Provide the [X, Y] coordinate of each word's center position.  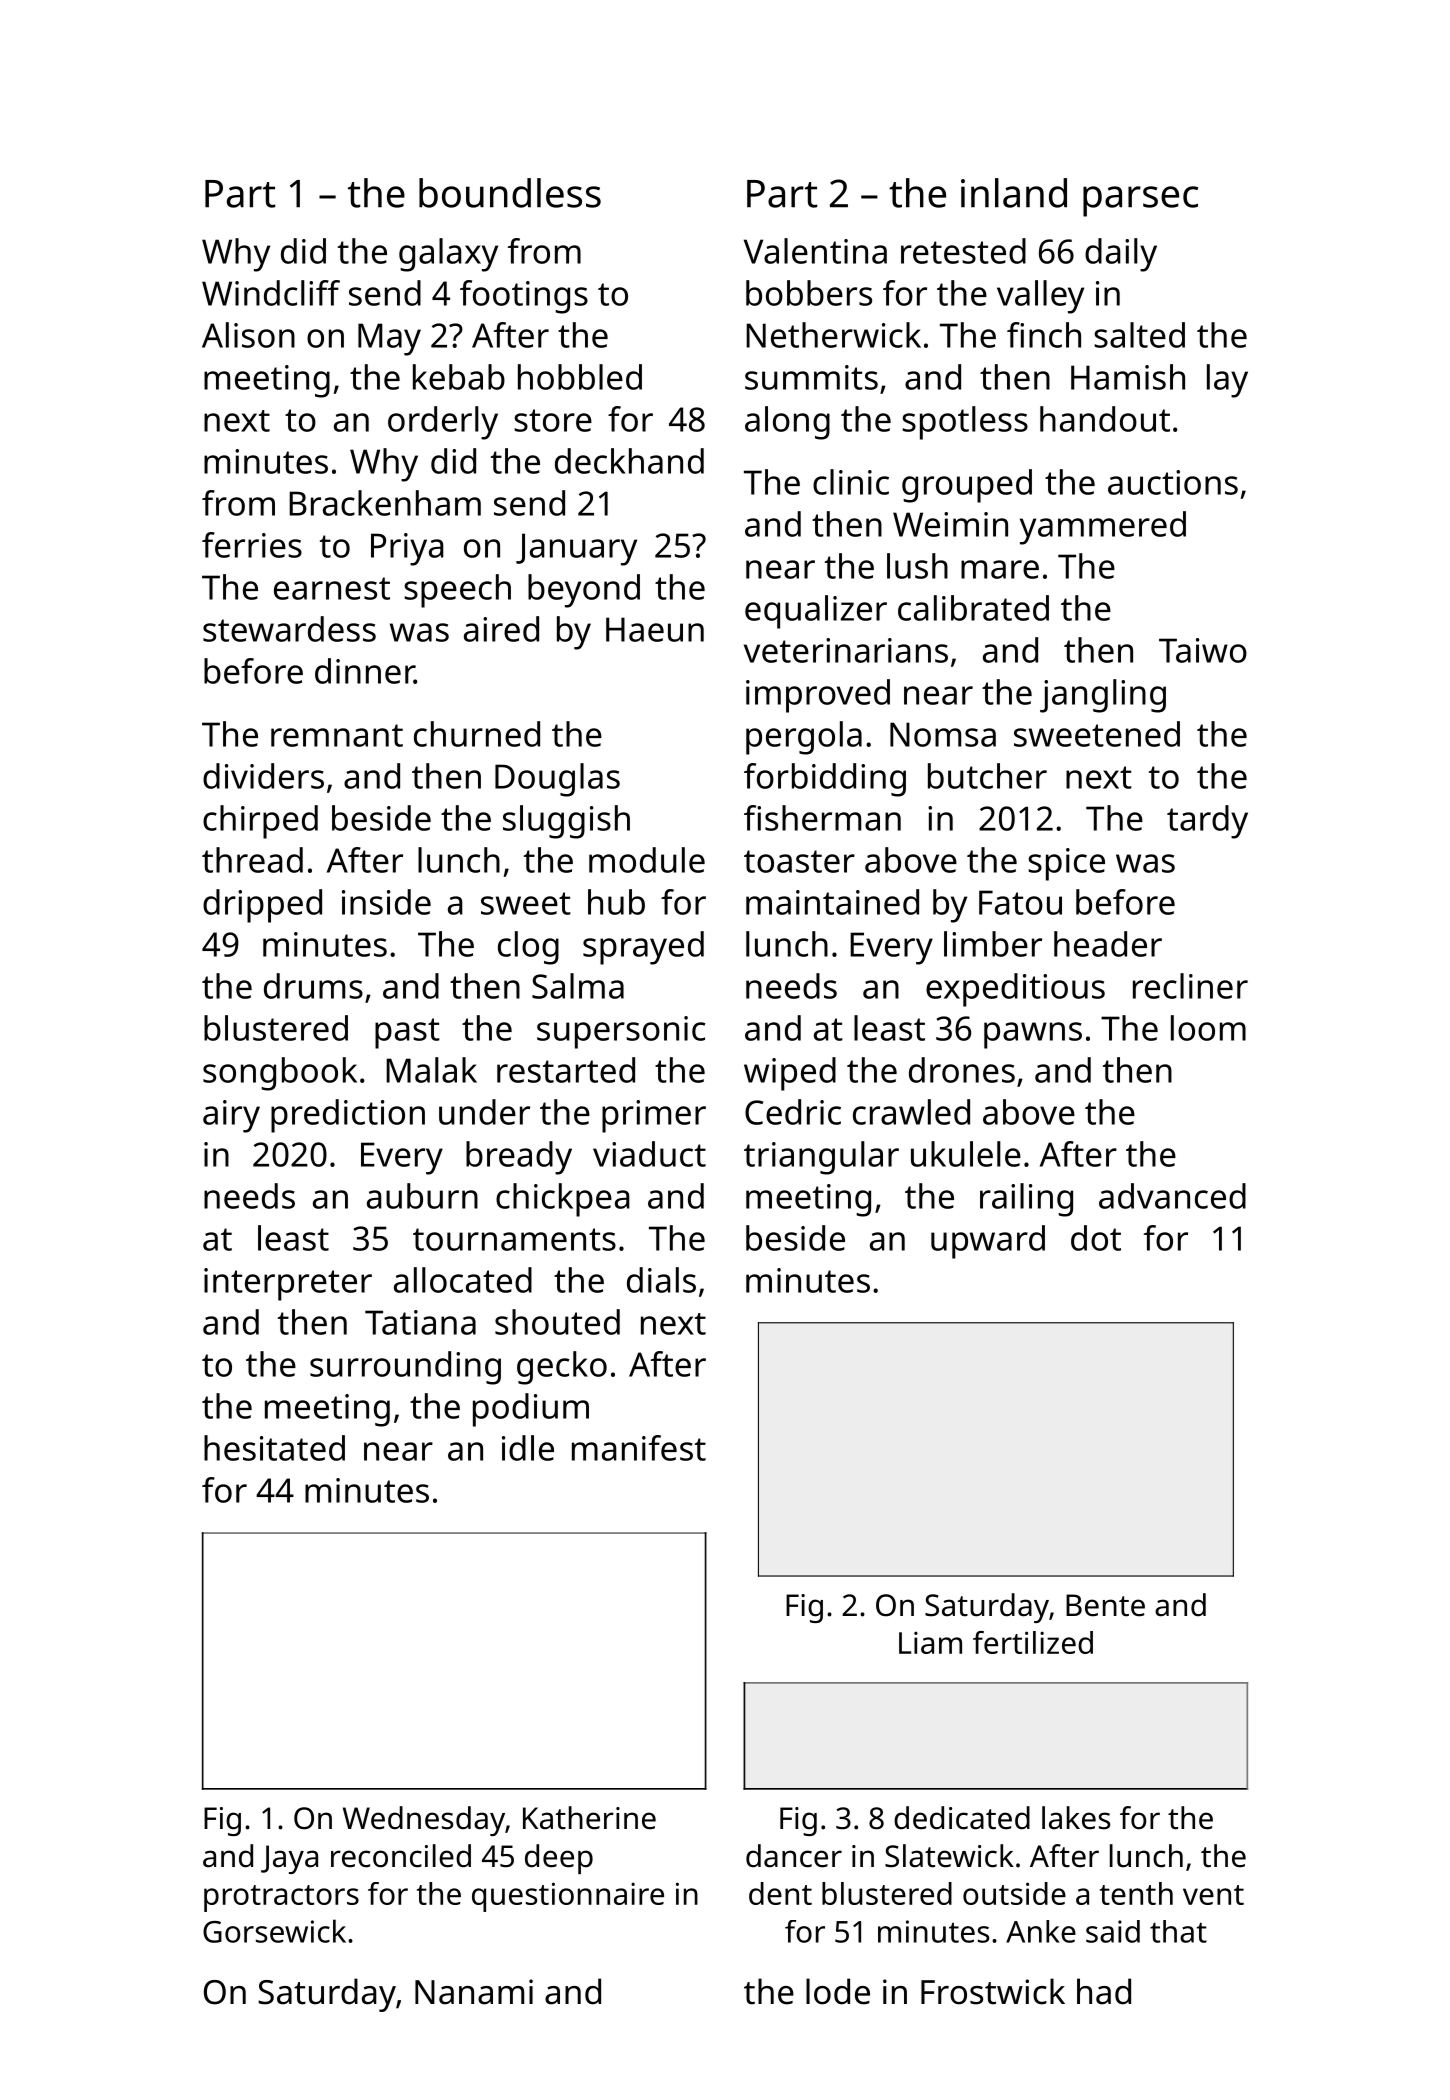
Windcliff [271, 293]
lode [838, 1991]
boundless [510, 193]
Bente [1105, 1605]
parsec [1140, 201]
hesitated [274, 1448]
